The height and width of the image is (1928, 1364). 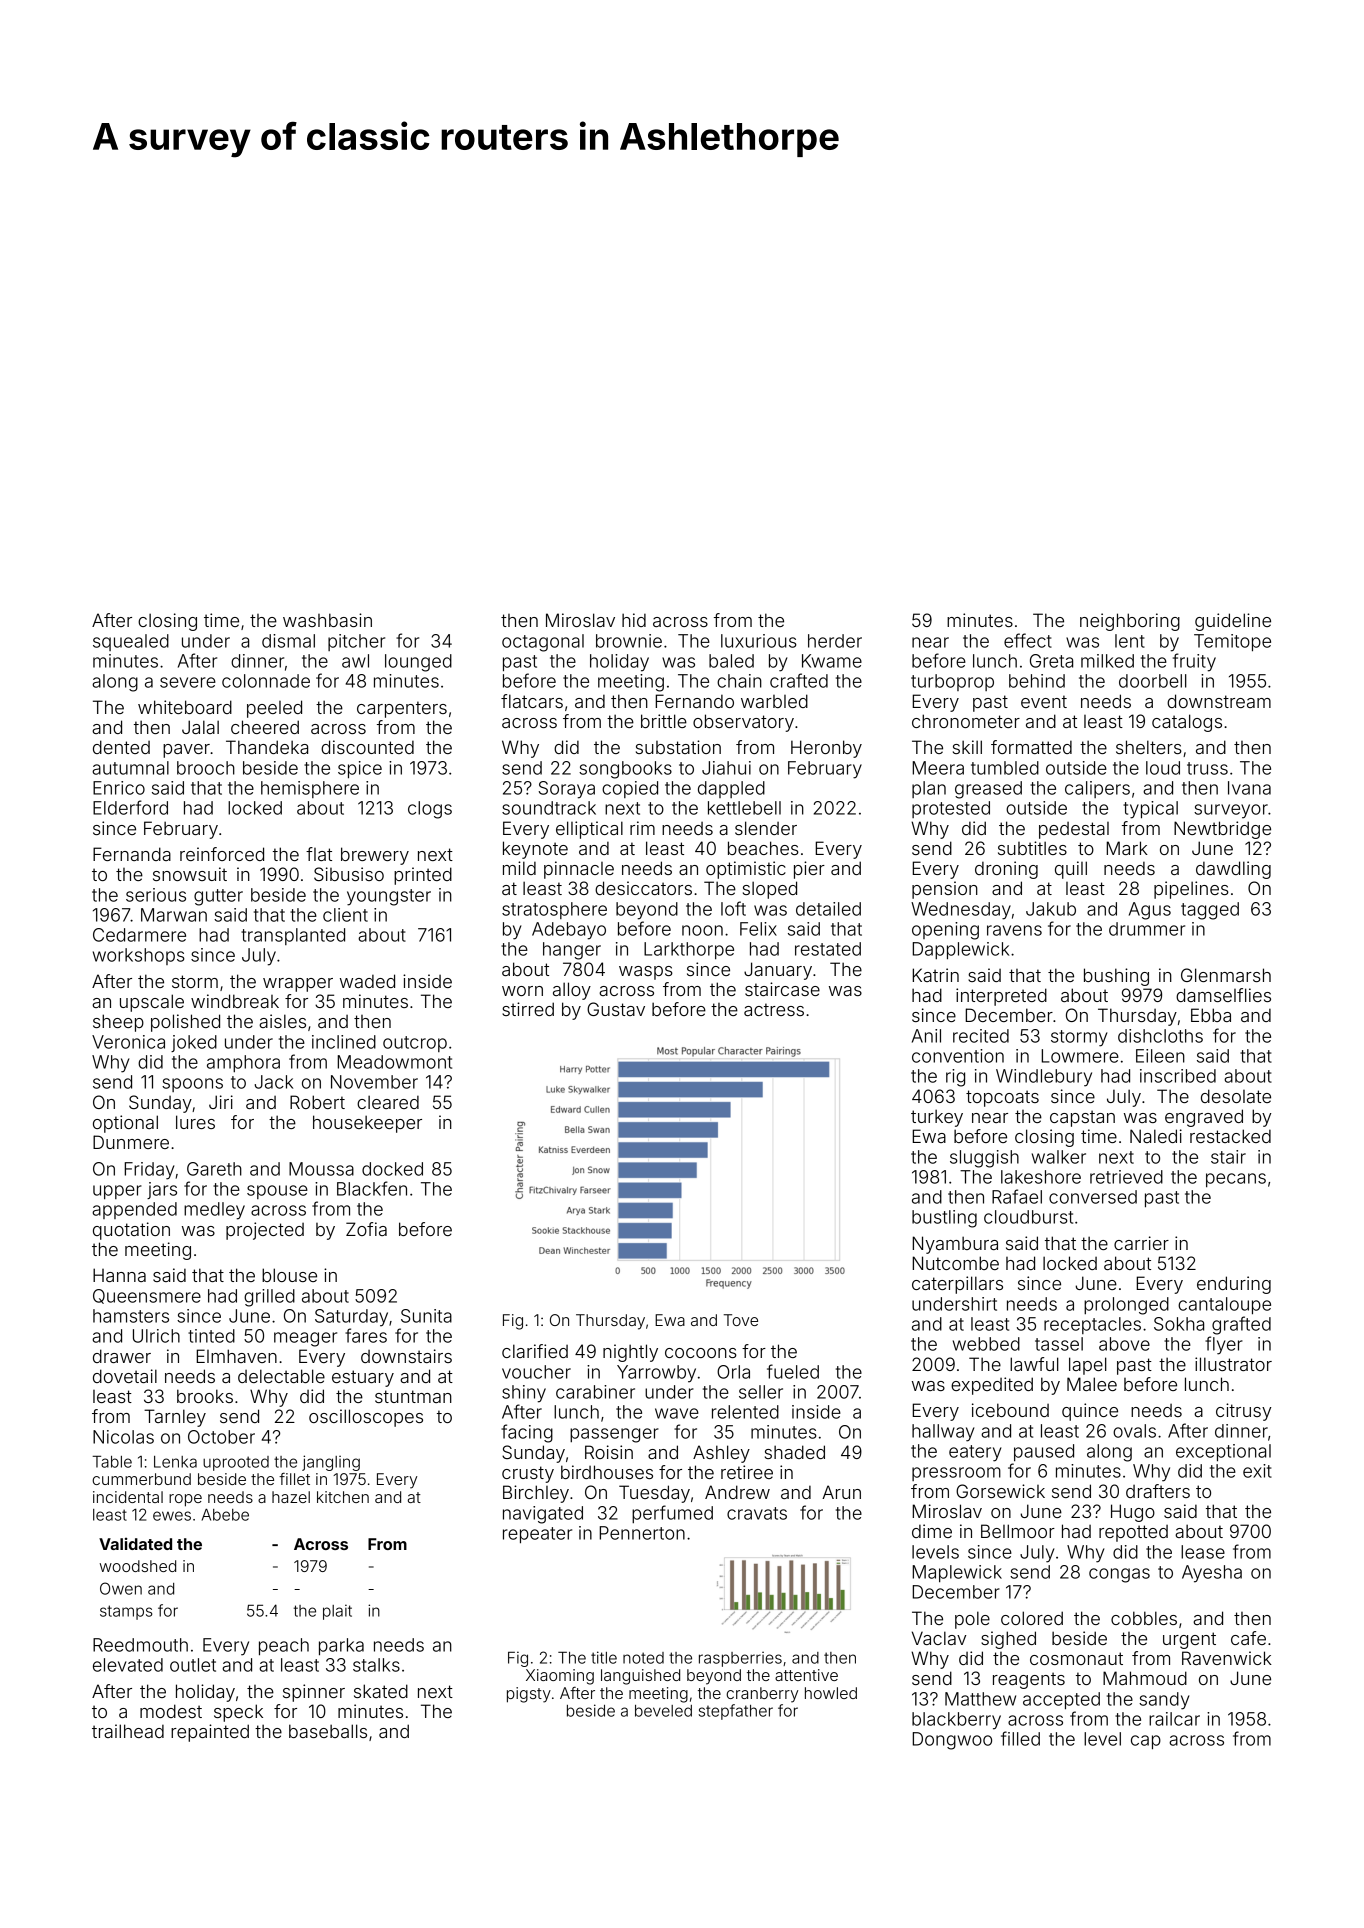 I want to click on colonnade, so click(x=266, y=681).
